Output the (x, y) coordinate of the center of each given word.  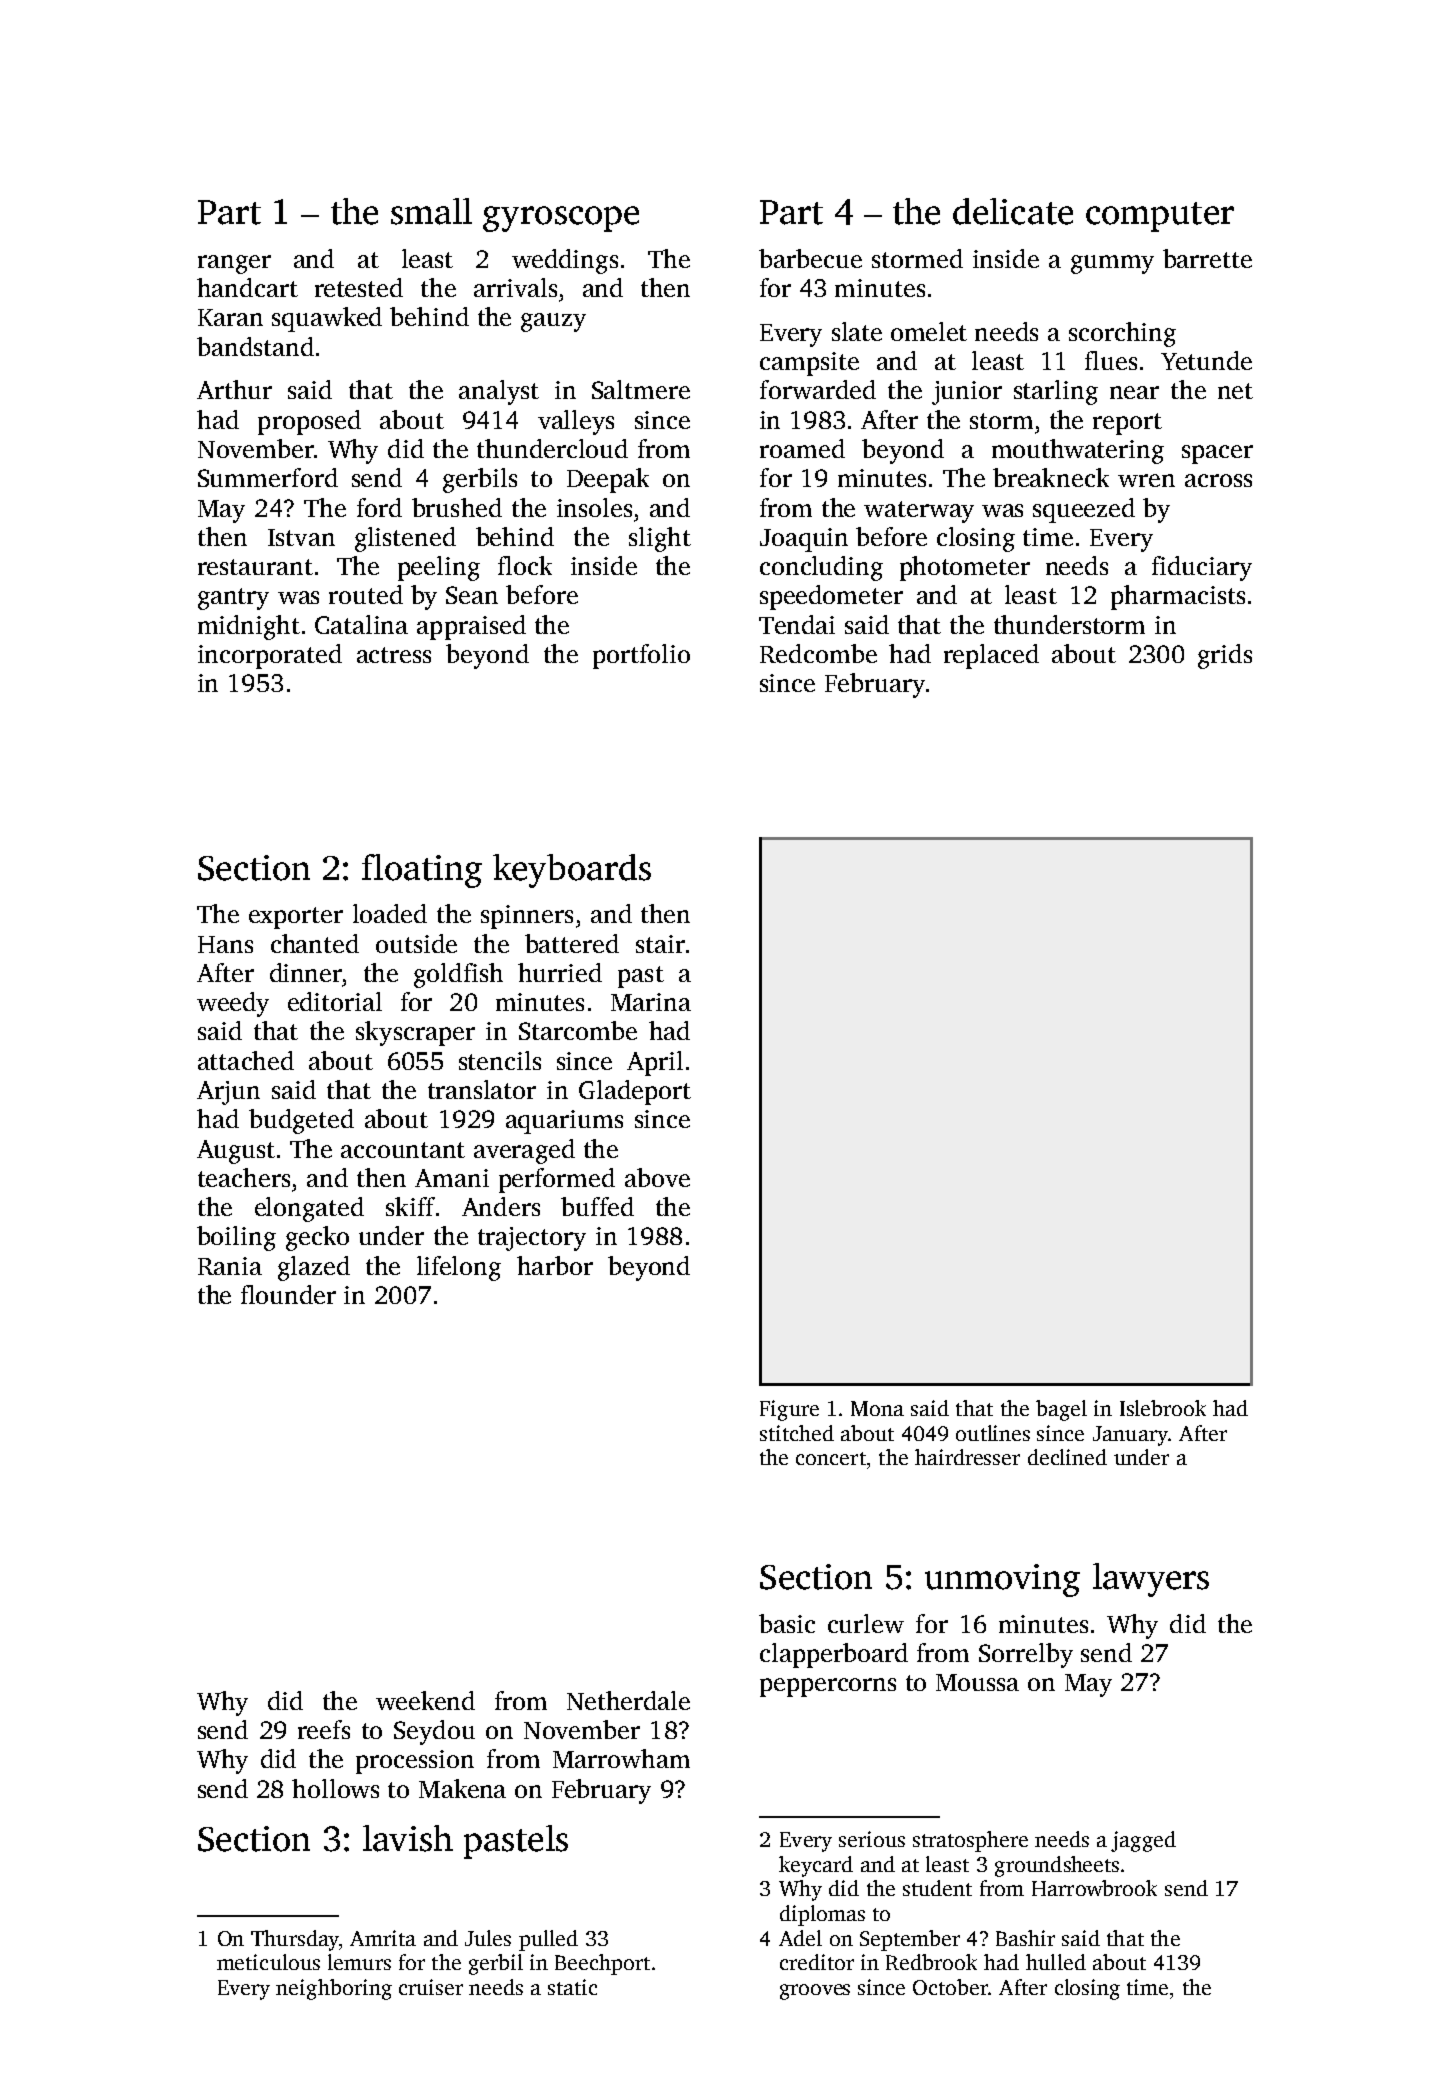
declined (1067, 1457)
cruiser (431, 1987)
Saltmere (641, 389)
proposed (309, 422)
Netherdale (628, 1700)
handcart (247, 287)
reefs (324, 1729)
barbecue (810, 258)
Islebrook (1163, 1408)
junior (967, 393)
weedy (233, 1004)
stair (660, 944)
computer (1160, 217)
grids (1225, 656)
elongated (309, 1209)
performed (557, 1180)
